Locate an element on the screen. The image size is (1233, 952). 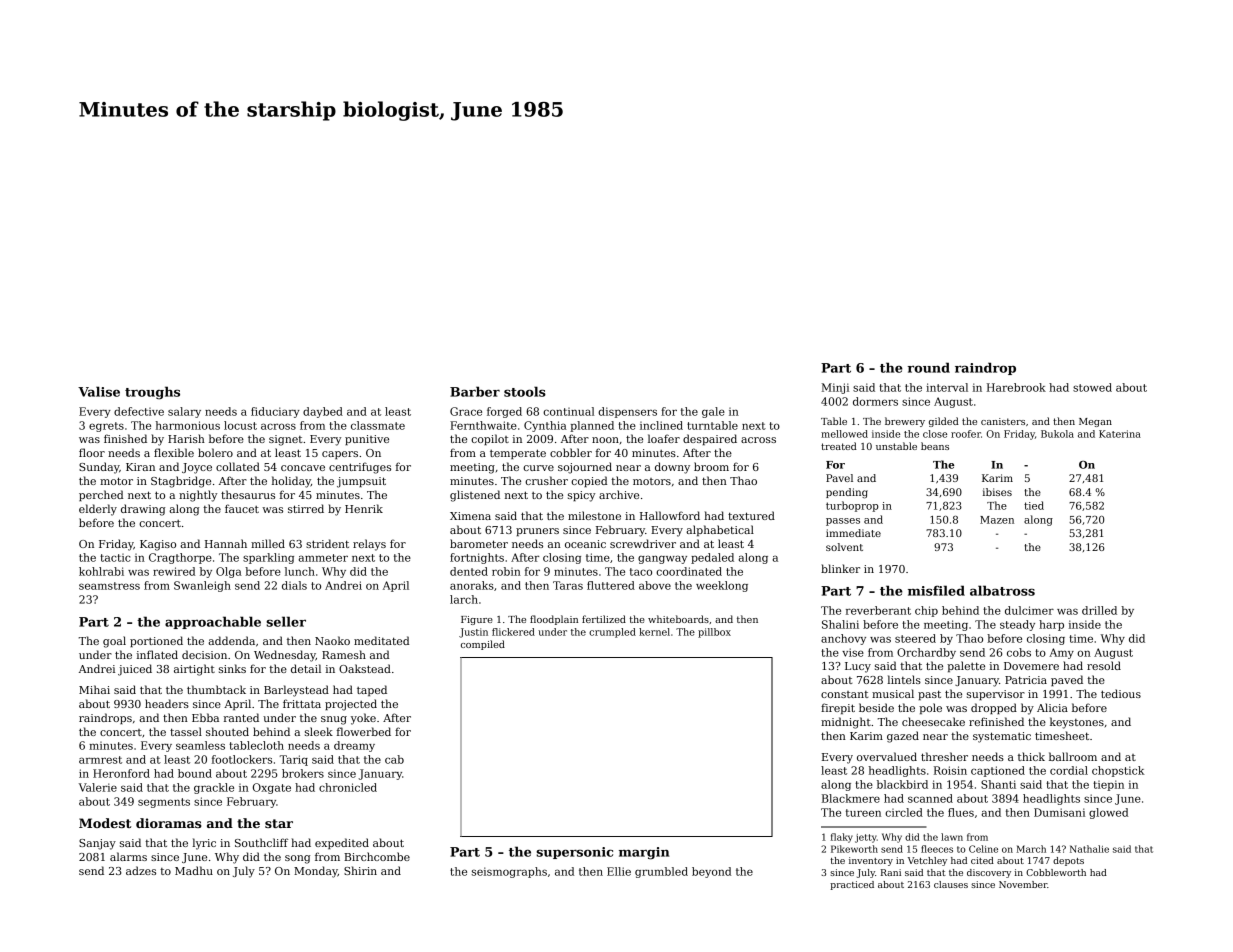
ibises is located at coordinates (997, 492).
